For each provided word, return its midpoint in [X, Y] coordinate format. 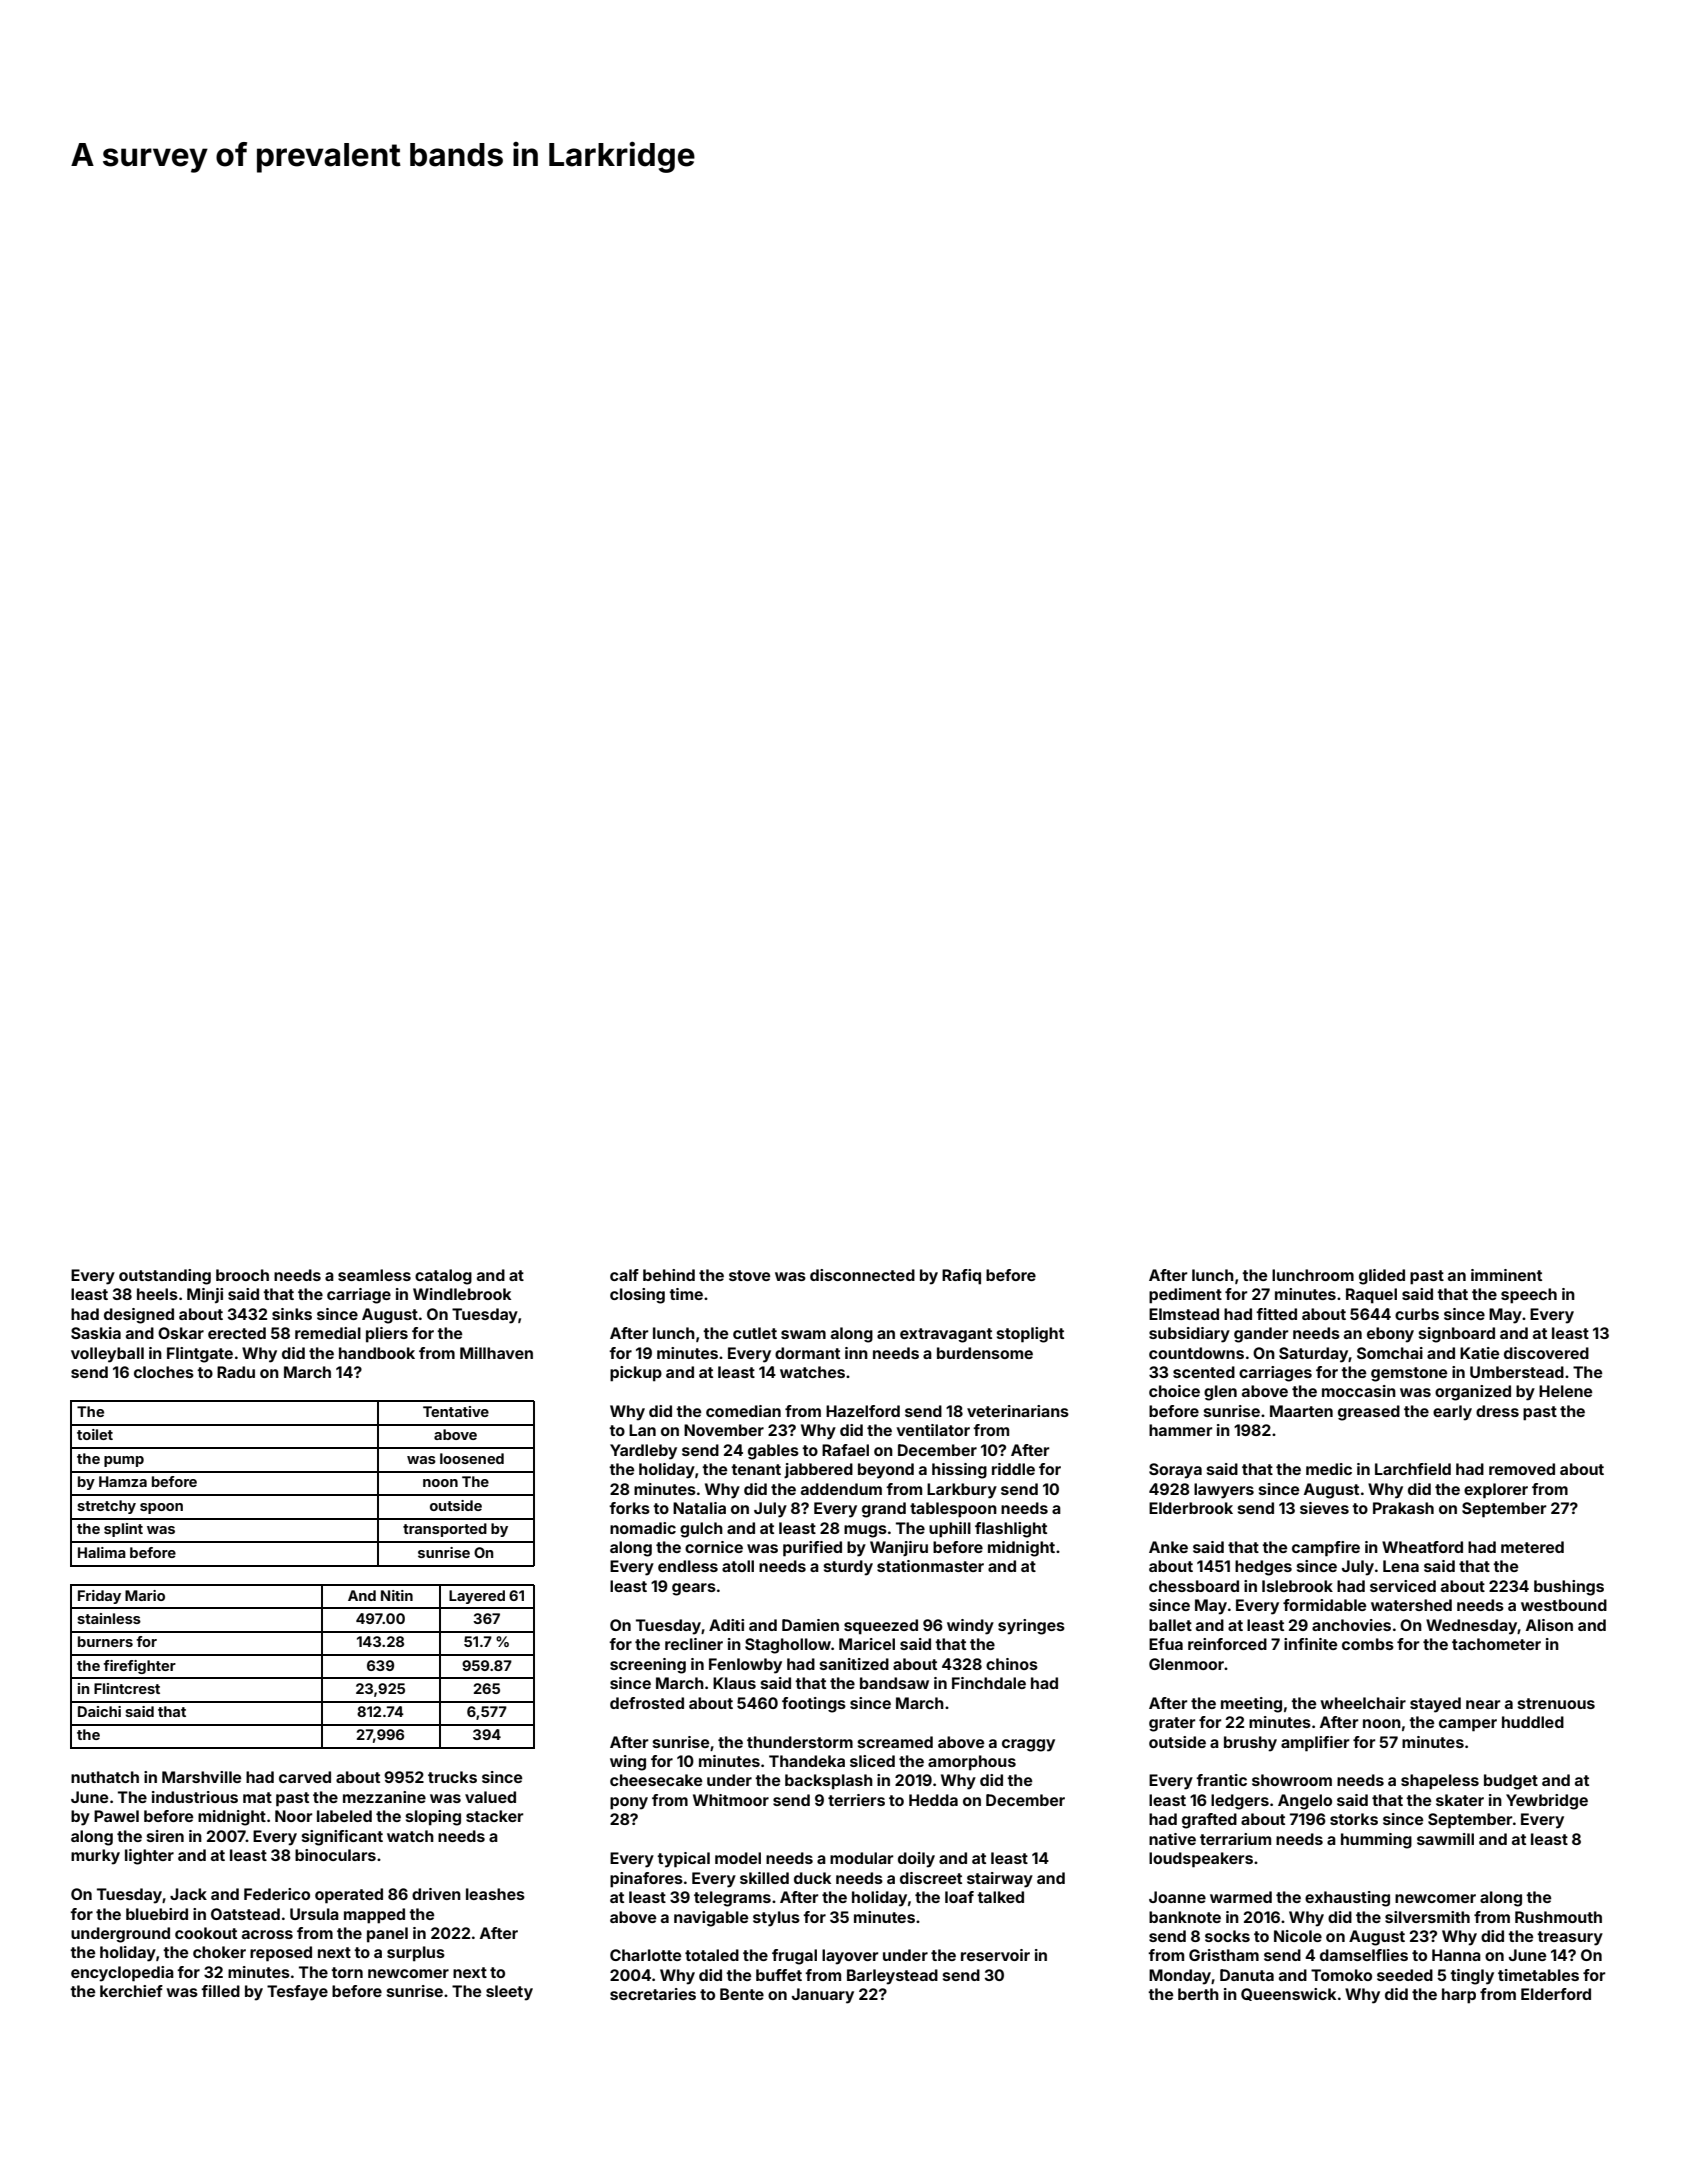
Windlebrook [462, 1294]
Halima [102, 1552]
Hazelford [863, 1411]
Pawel [116, 1816]
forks [629, 1508]
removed [1522, 1469]
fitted [1276, 1314]
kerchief [131, 1991]
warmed [1241, 1897]
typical [683, 1860]
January [823, 1996]
